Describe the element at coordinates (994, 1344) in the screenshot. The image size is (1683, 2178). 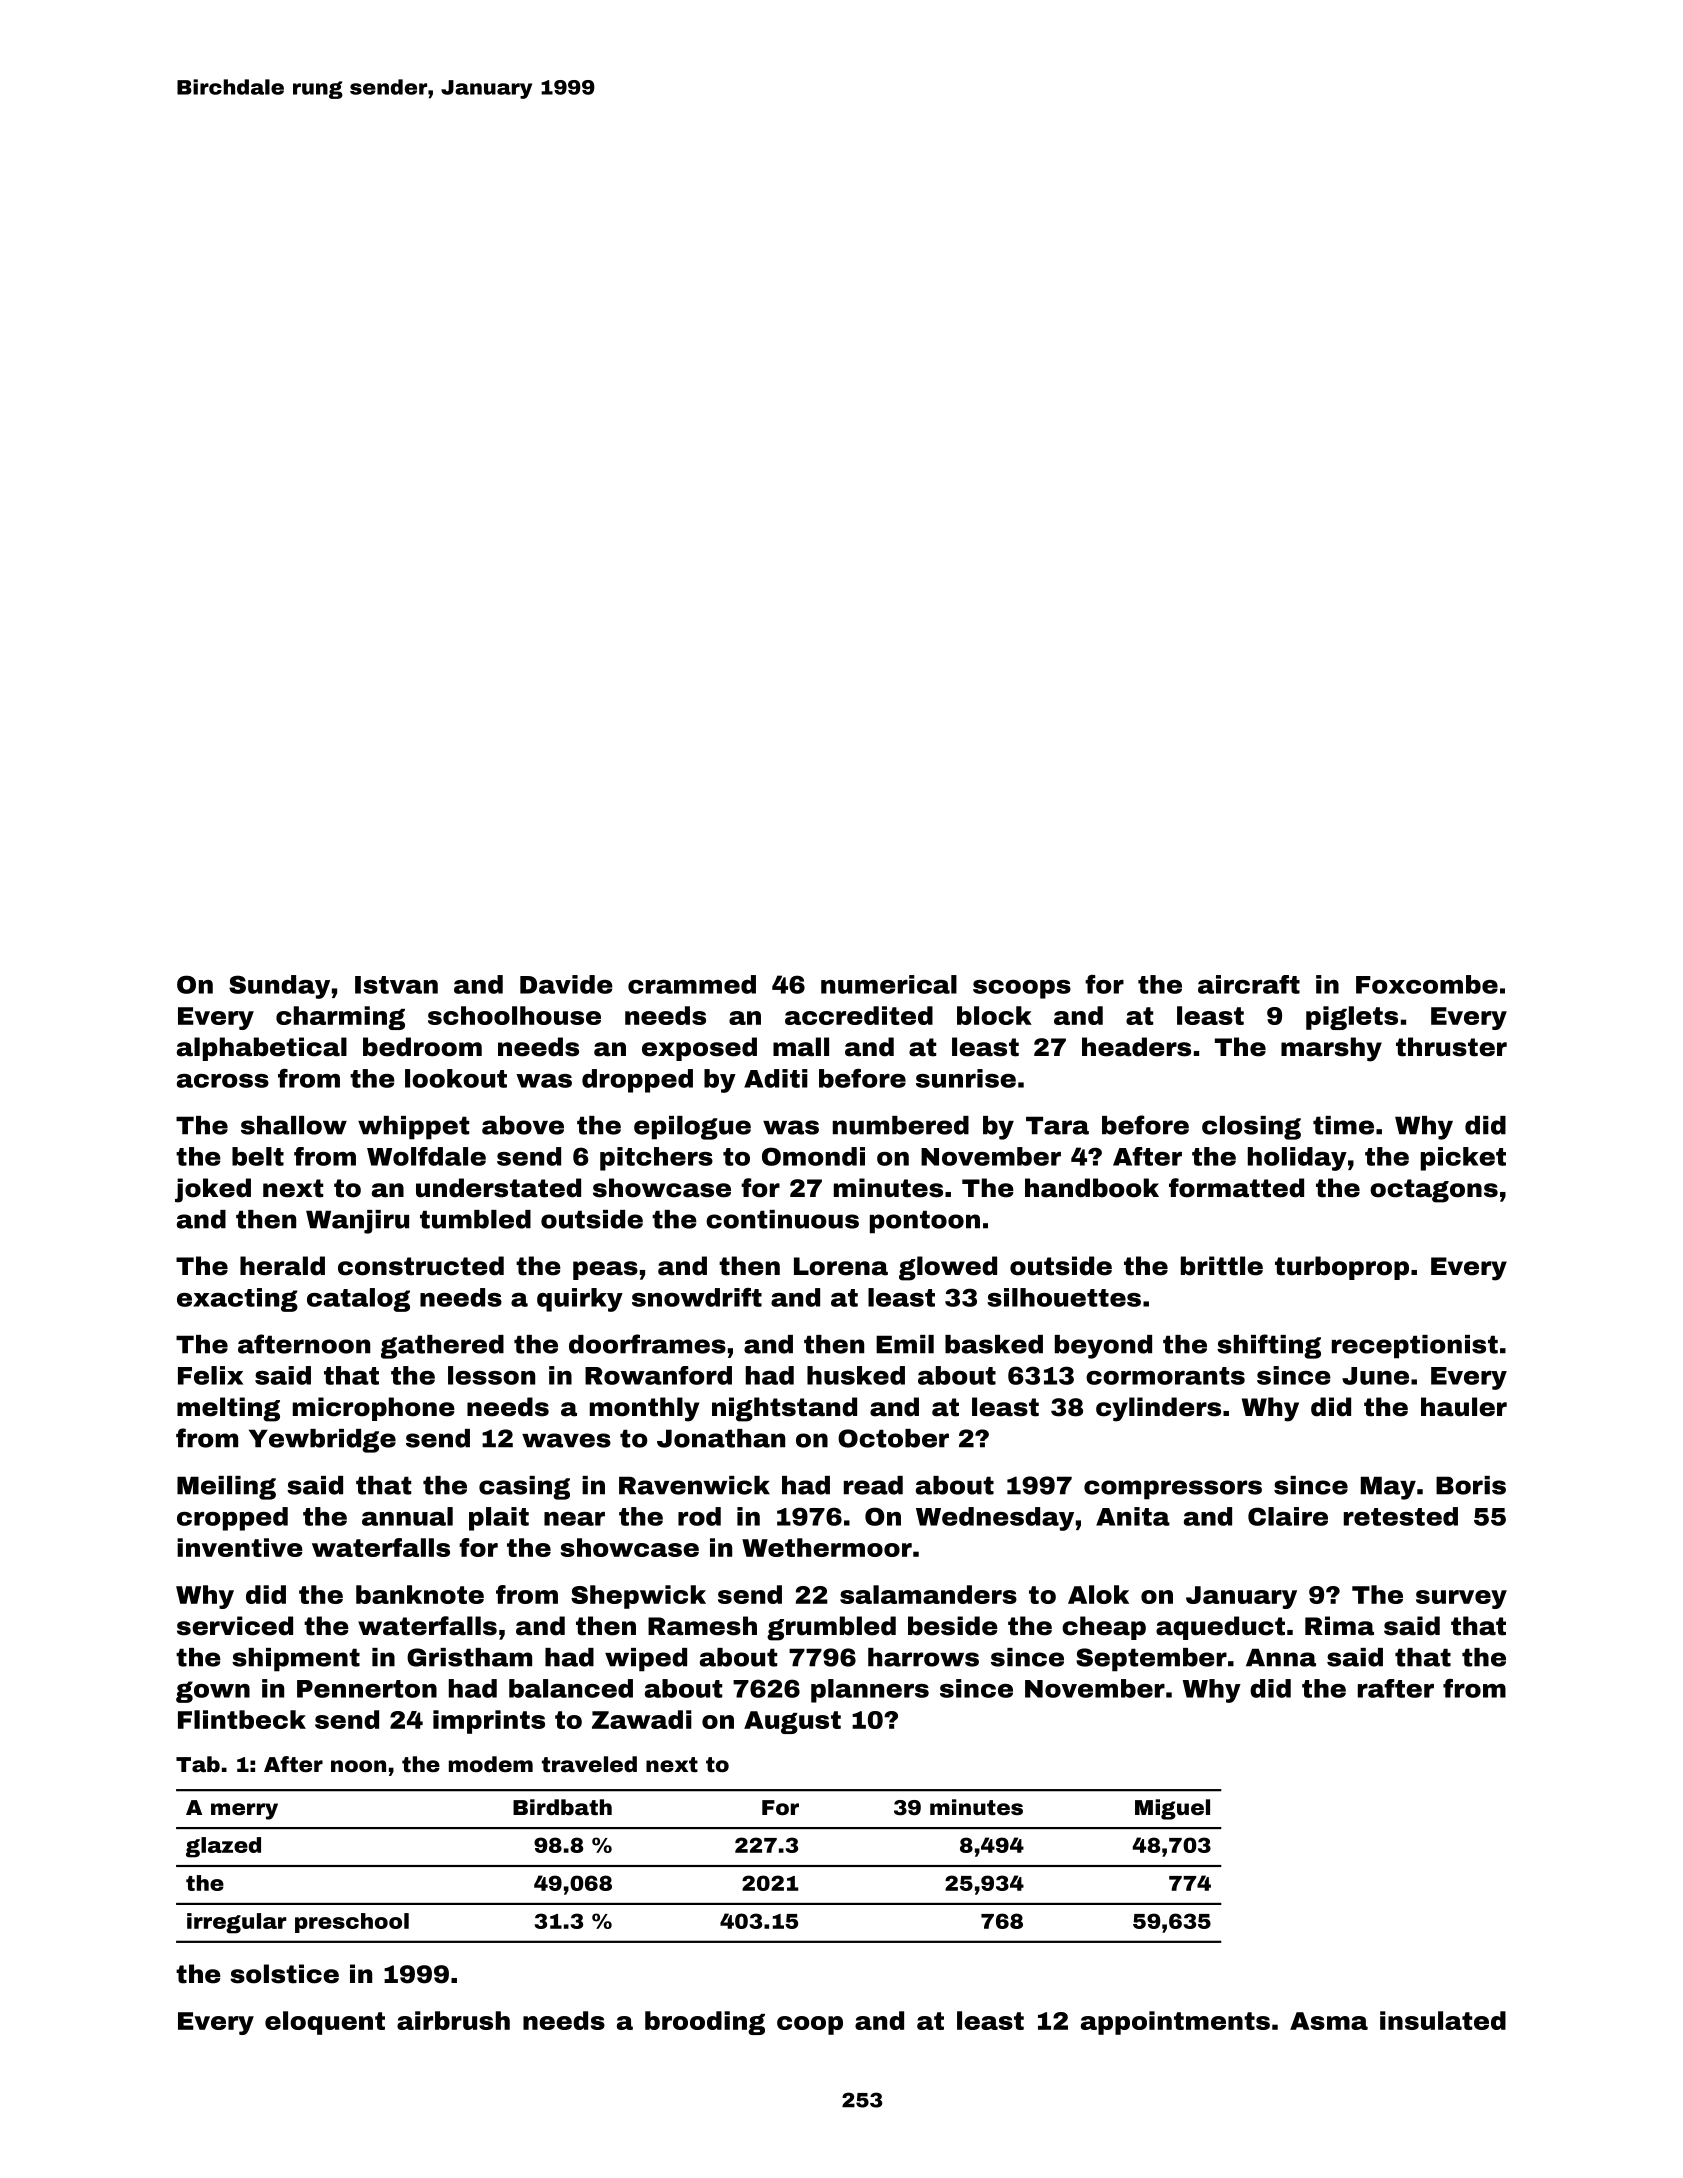
I see `basked` at that location.
